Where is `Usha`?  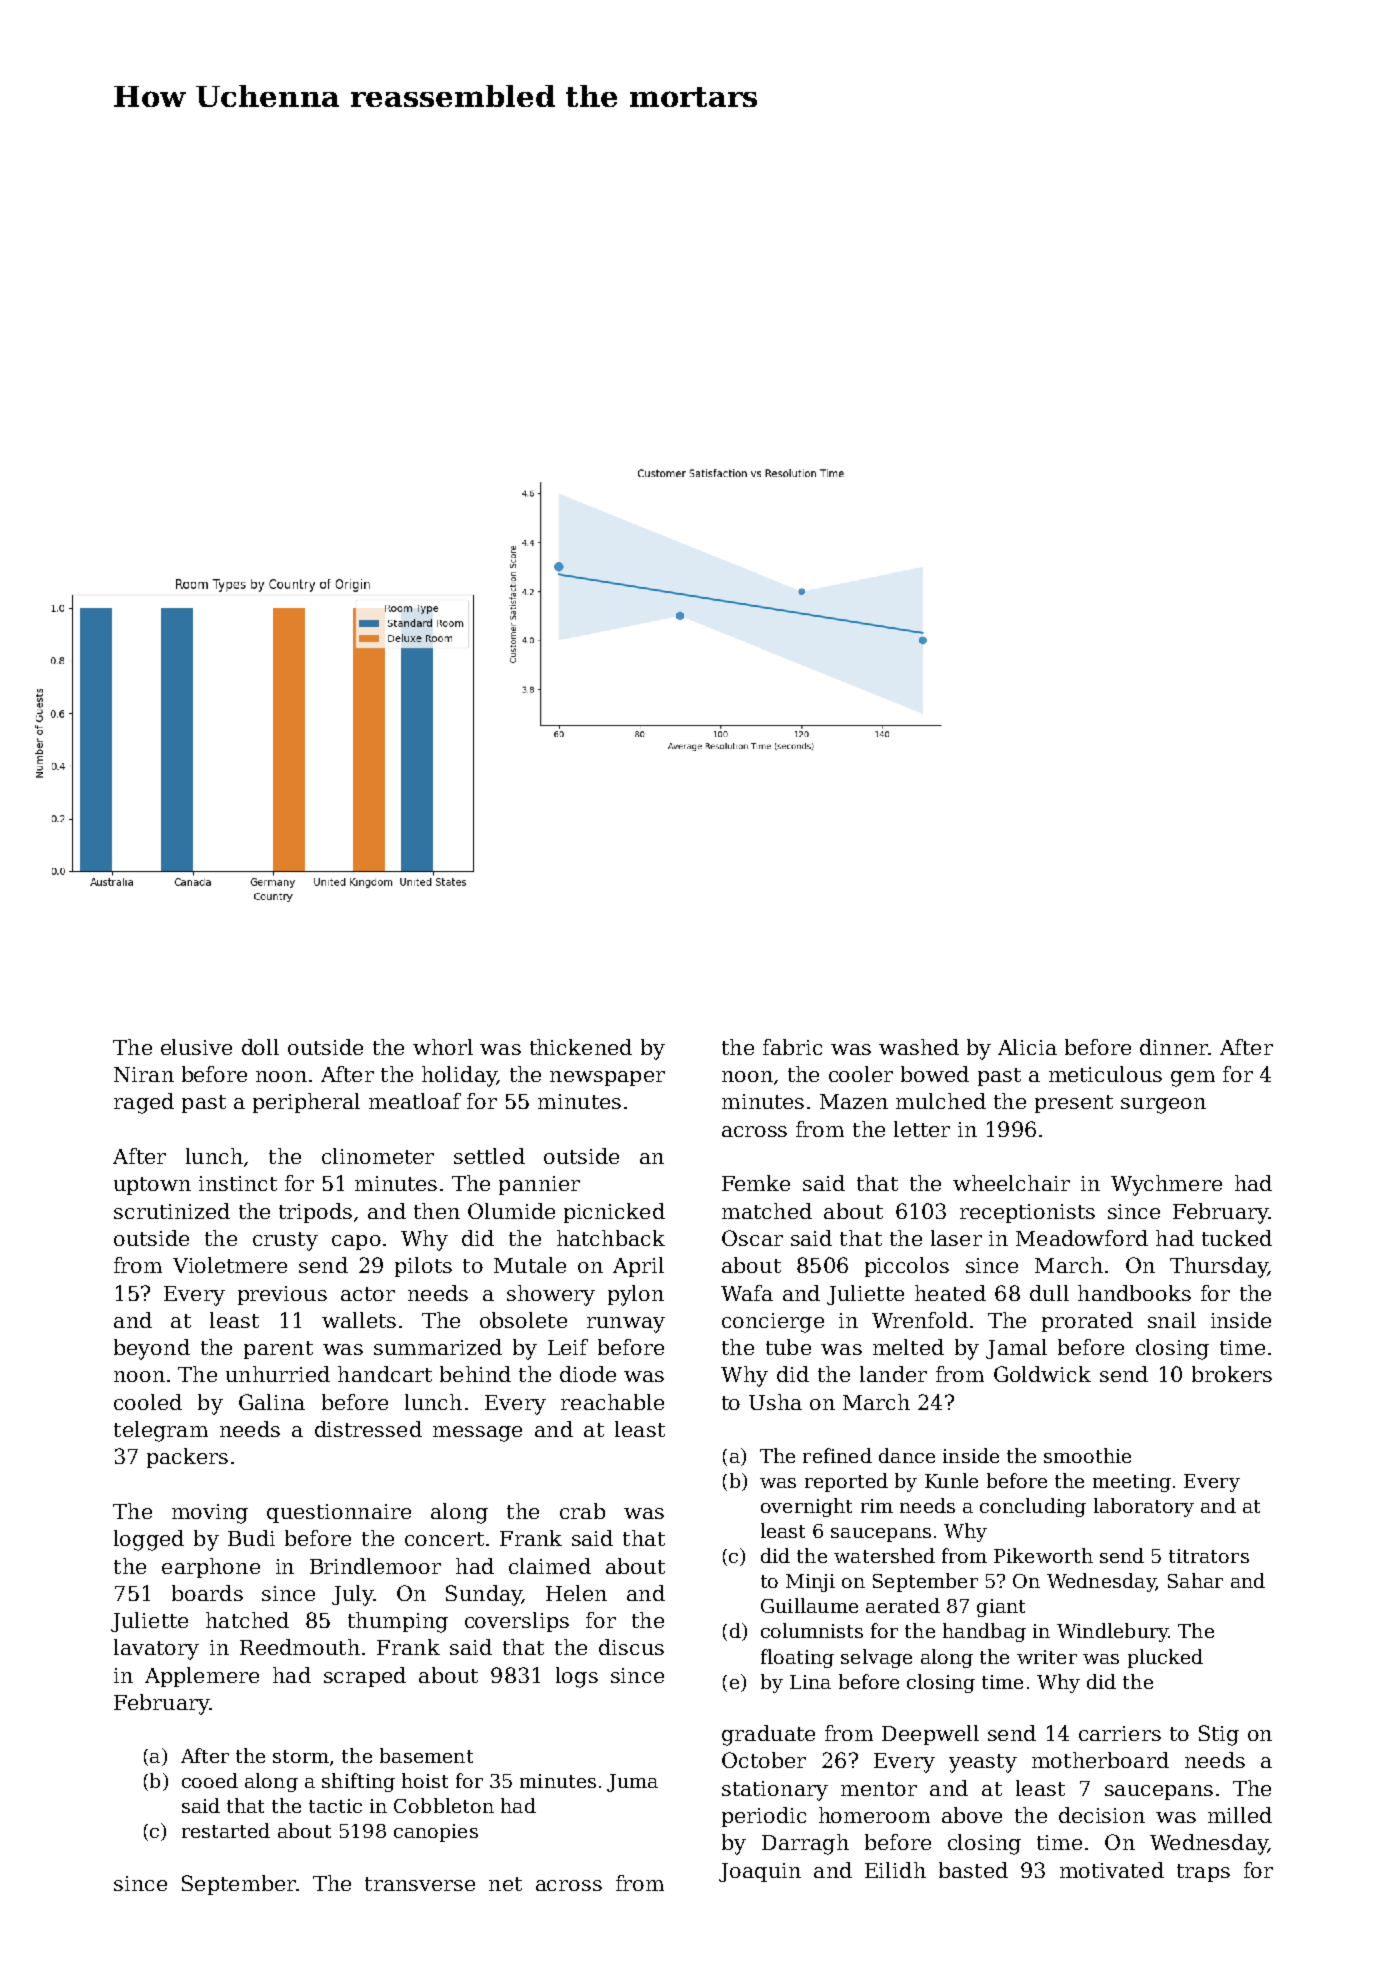 Usha is located at coordinates (775, 1402).
